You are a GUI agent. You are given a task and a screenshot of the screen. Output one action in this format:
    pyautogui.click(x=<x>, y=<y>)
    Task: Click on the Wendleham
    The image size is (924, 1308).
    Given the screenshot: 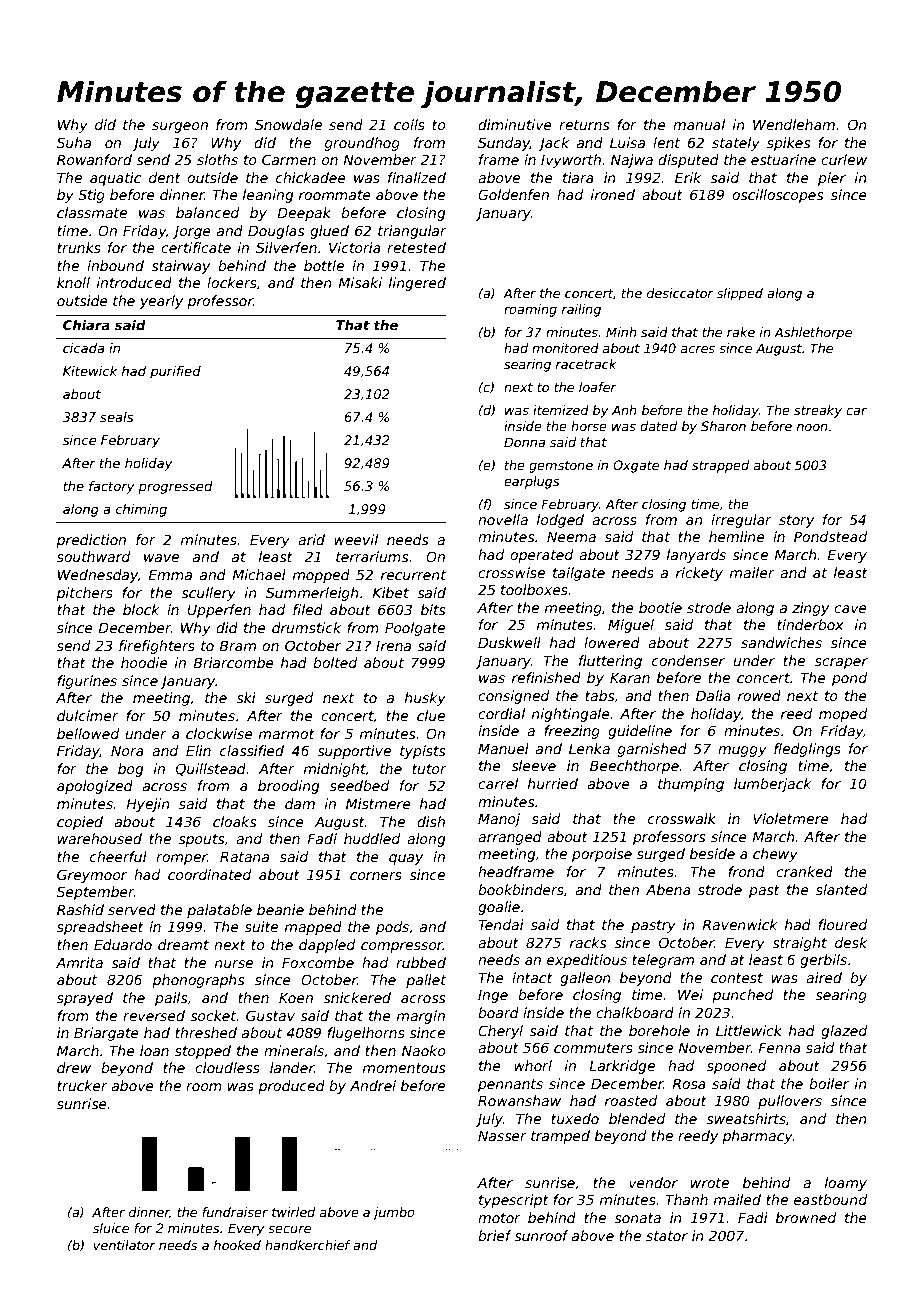 What is the action you would take?
    pyautogui.click(x=794, y=124)
